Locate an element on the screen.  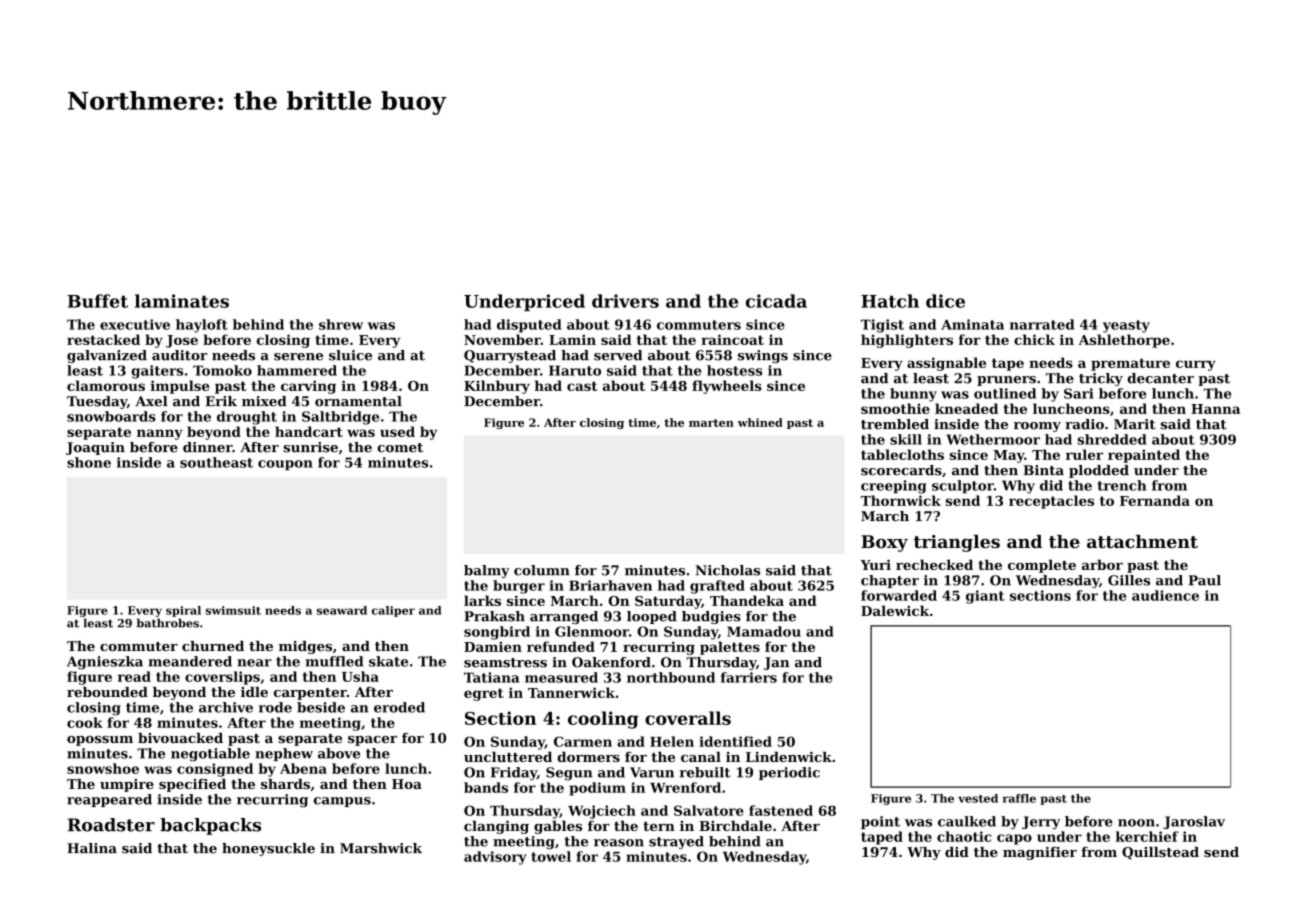
Thornwick is located at coordinates (901, 500).
